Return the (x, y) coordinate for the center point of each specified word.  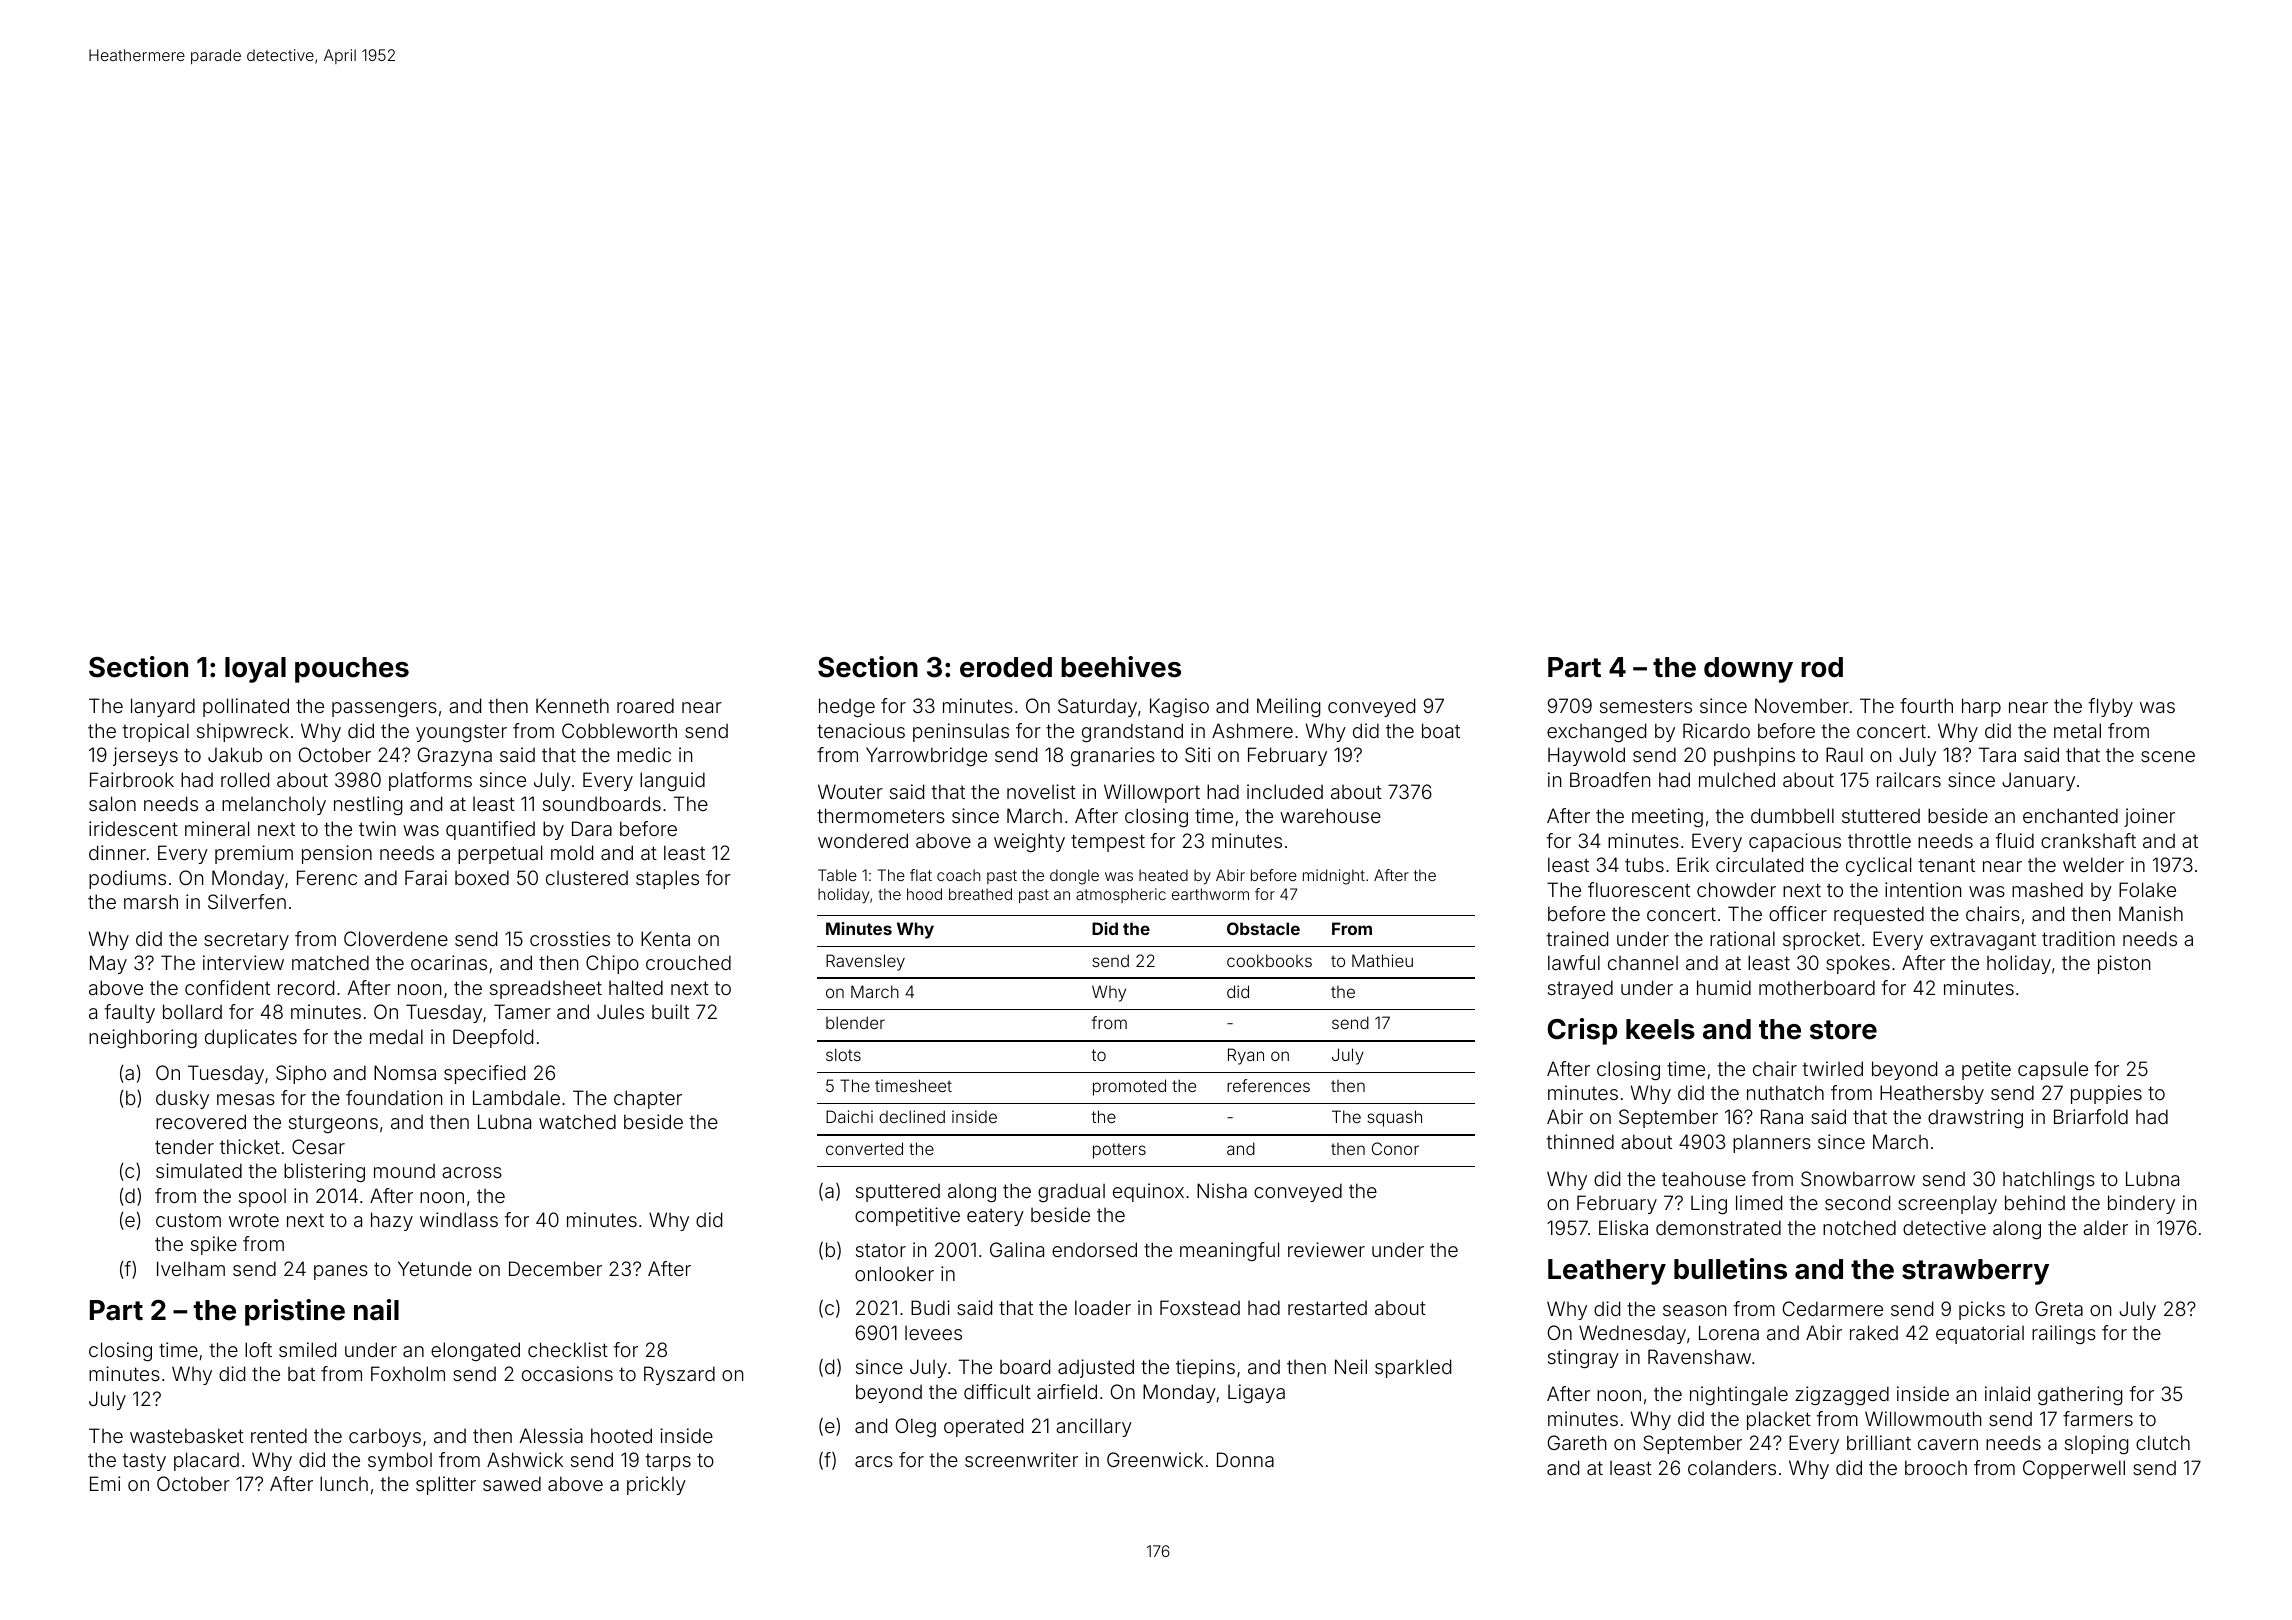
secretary (246, 941)
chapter (648, 1099)
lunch (344, 1483)
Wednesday (1632, 1334)
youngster (461, 733)
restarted (1327, 1308)
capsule (2053, 1070)
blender (855, 1022)
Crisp (1582, 1031)
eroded (1006, 667)
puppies (2106, 1094)
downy (1748, 670)
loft (258, 1349)
